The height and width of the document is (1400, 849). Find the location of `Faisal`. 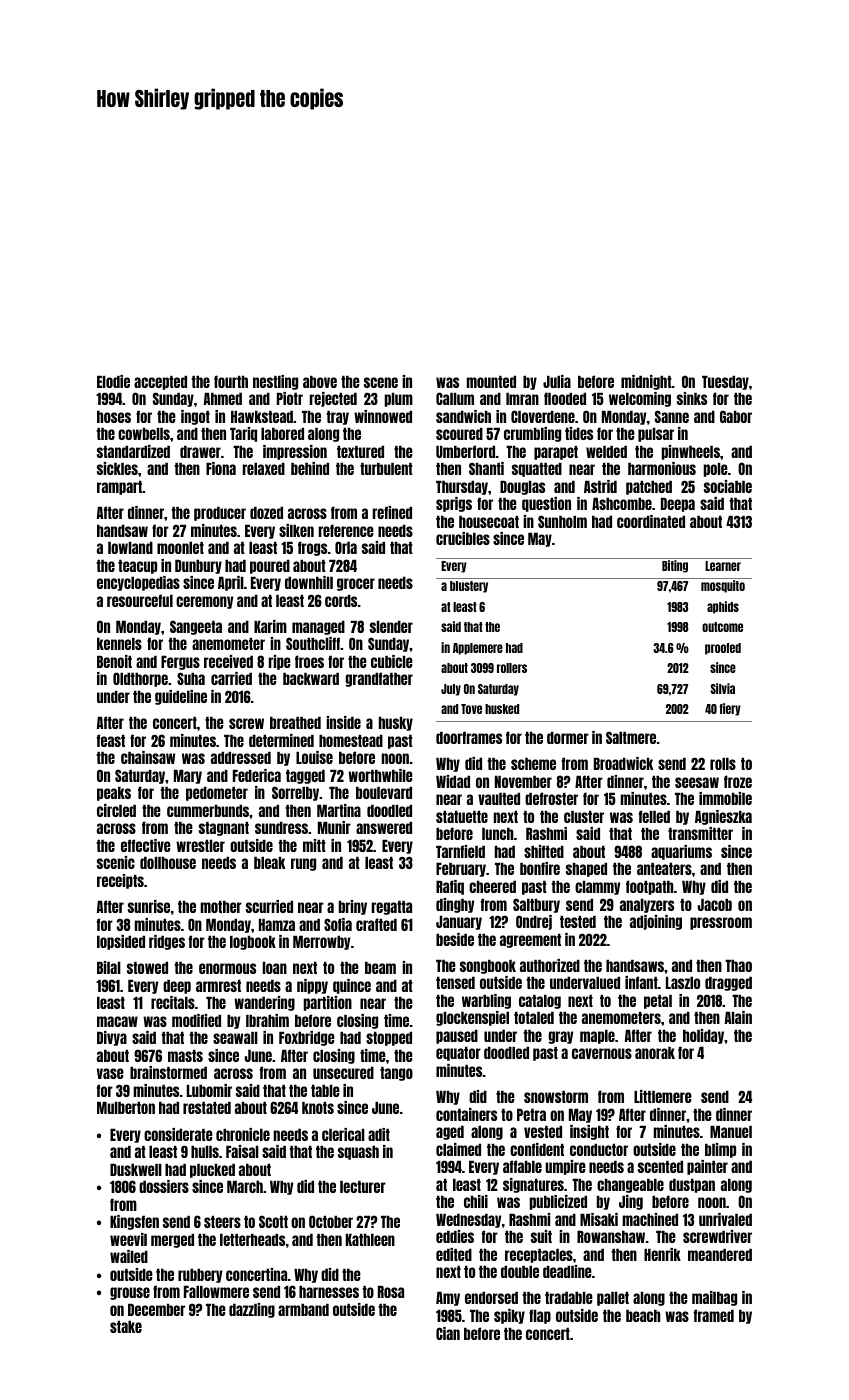

Faisal is located at coordinates (242, 1151).
